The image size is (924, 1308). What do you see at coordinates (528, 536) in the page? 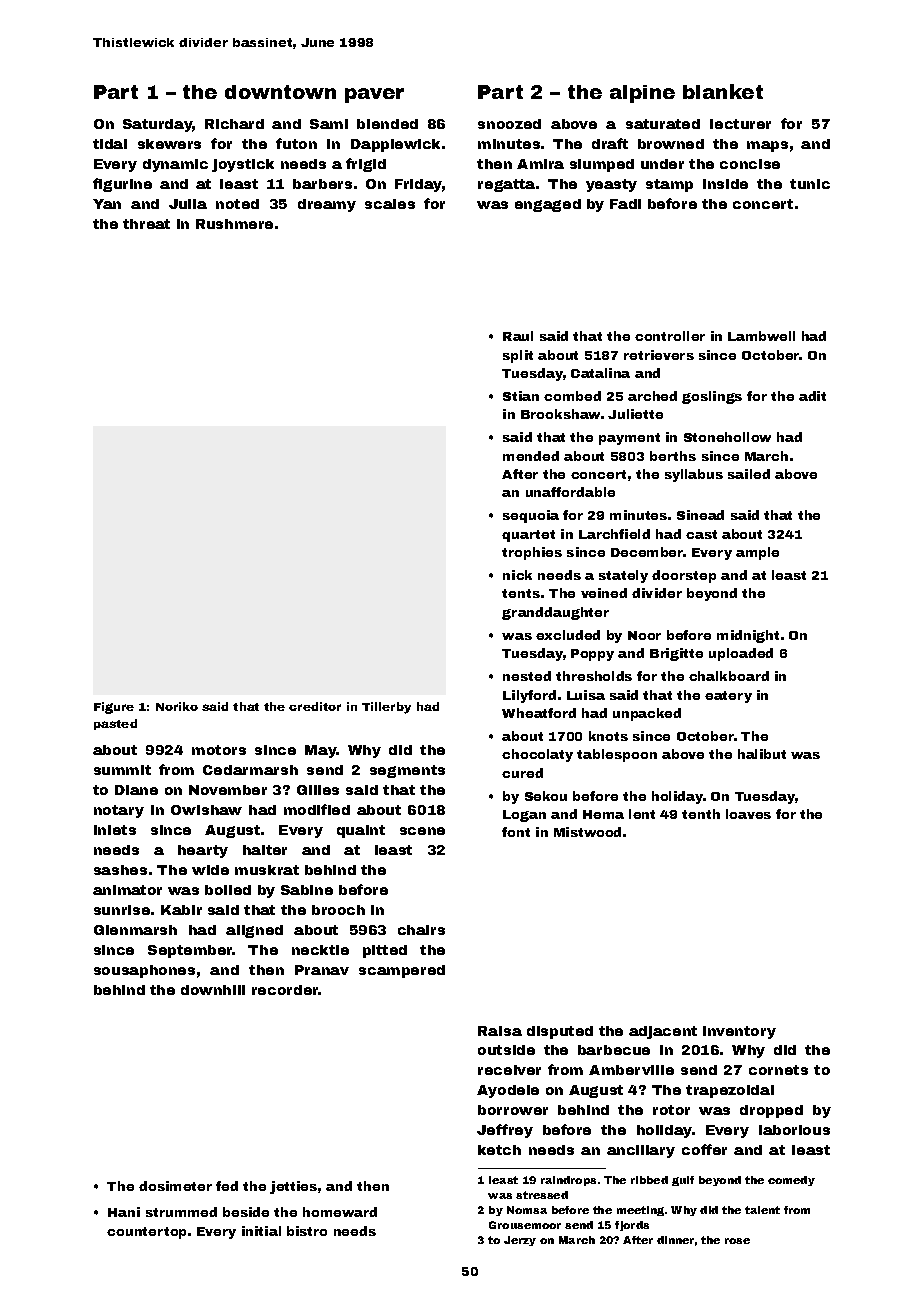
I see `quartet` at bounding box center [528, 536].
